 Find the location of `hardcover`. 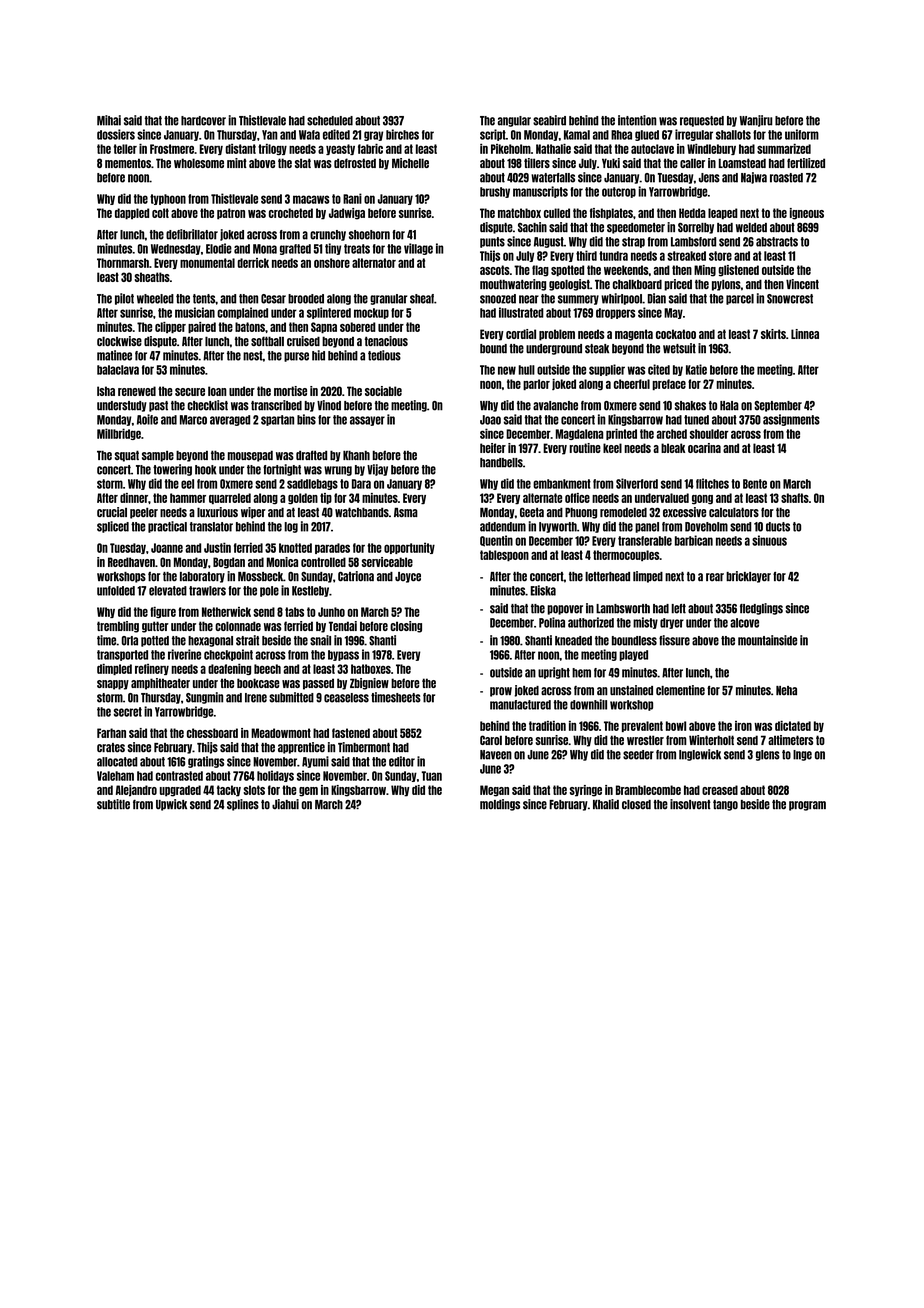

hardcover is located at coordinates (203, 121).
